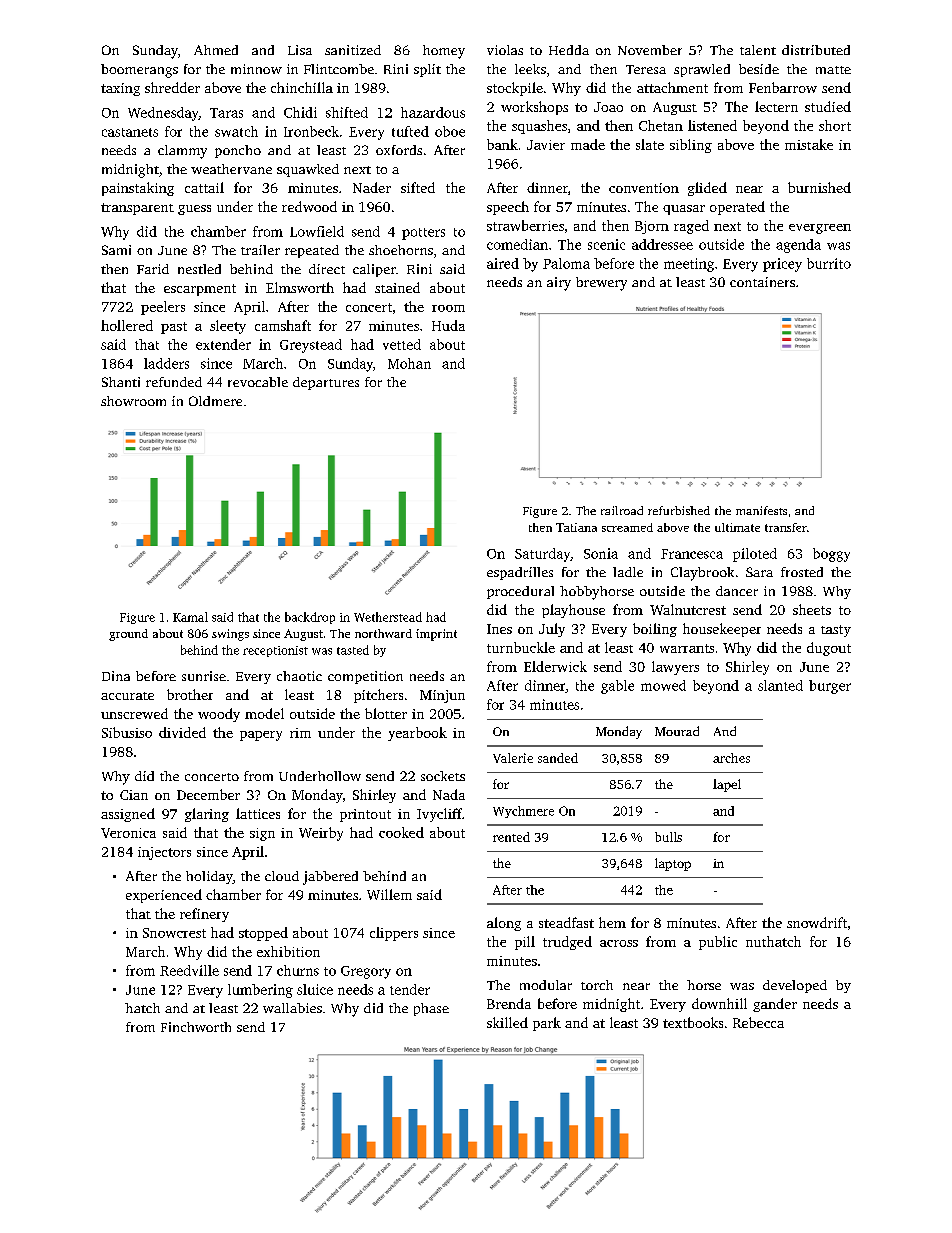 The width and height of the screenshot is (952, 1233). I want to click on Huda, so click(448, 325).
